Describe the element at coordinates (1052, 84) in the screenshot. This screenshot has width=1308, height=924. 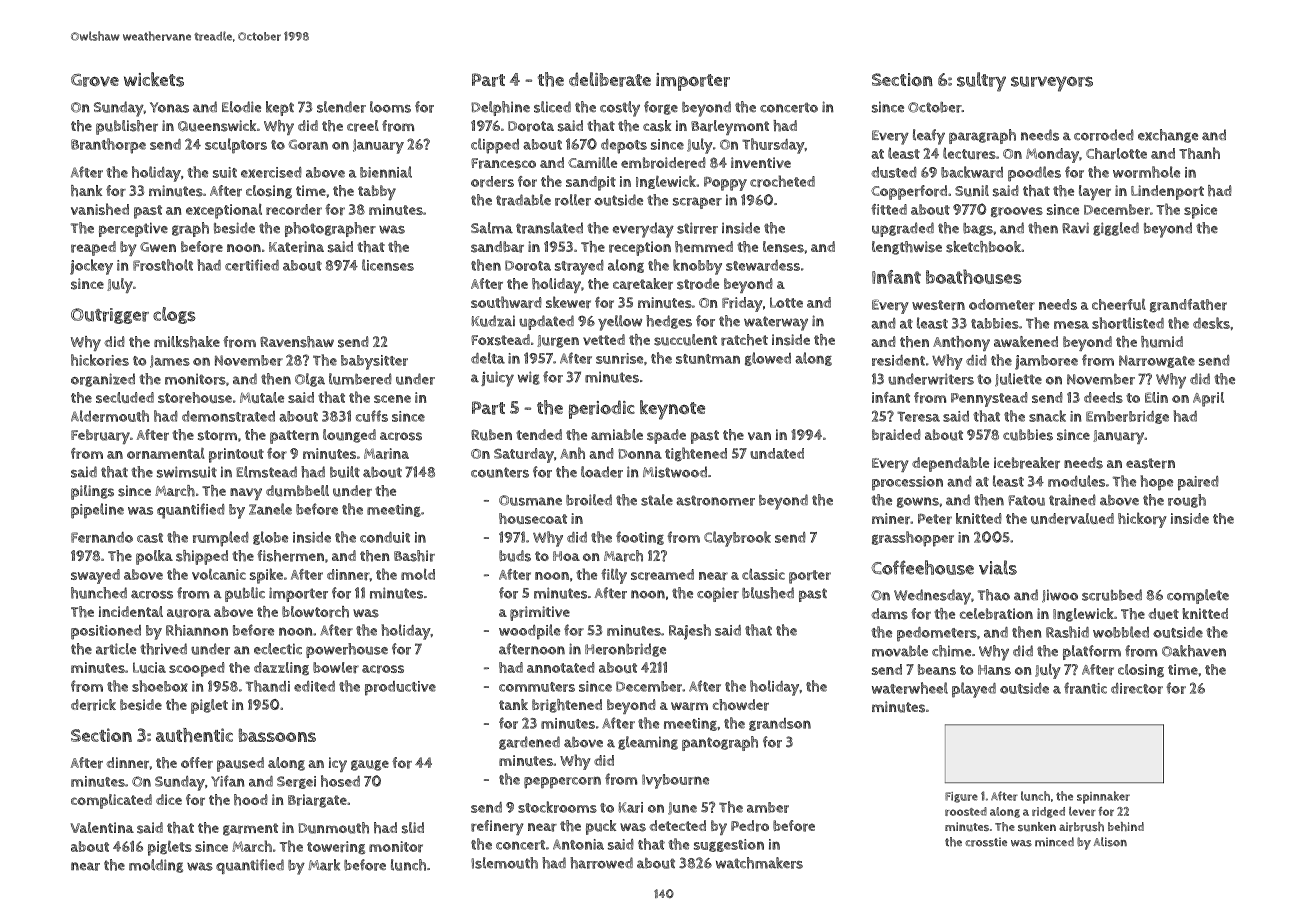
I see `surveyors` at that location.
